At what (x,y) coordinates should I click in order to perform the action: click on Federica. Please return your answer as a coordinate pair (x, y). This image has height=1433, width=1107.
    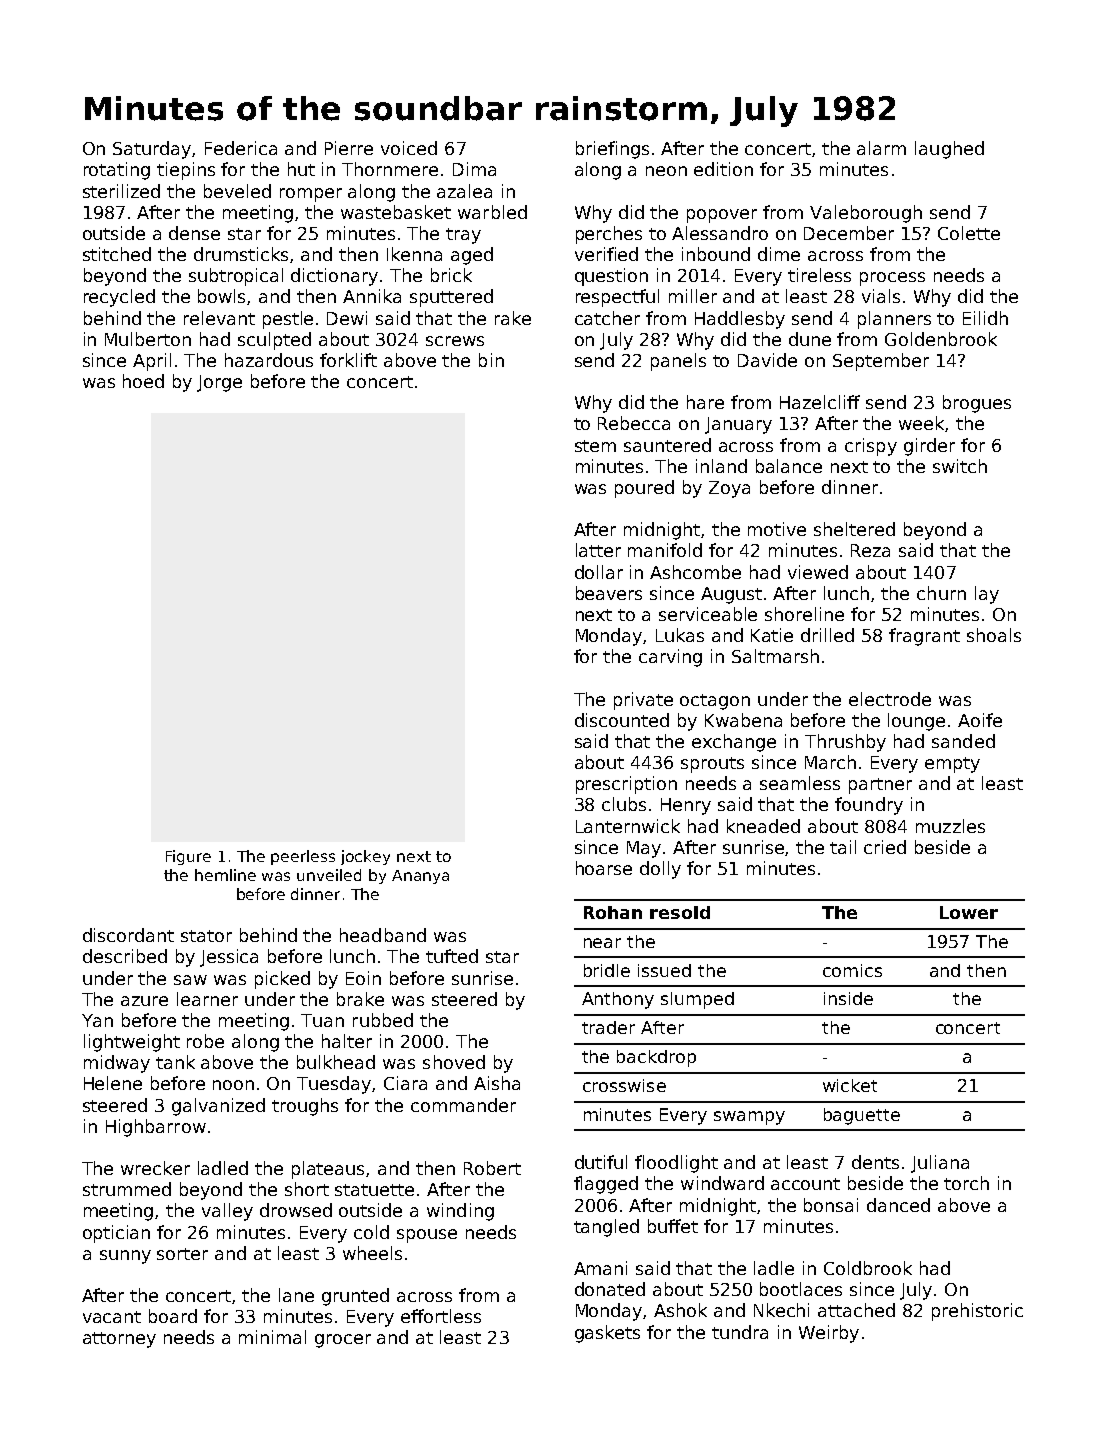
    Looking at the image, I should click on (241, 148).
